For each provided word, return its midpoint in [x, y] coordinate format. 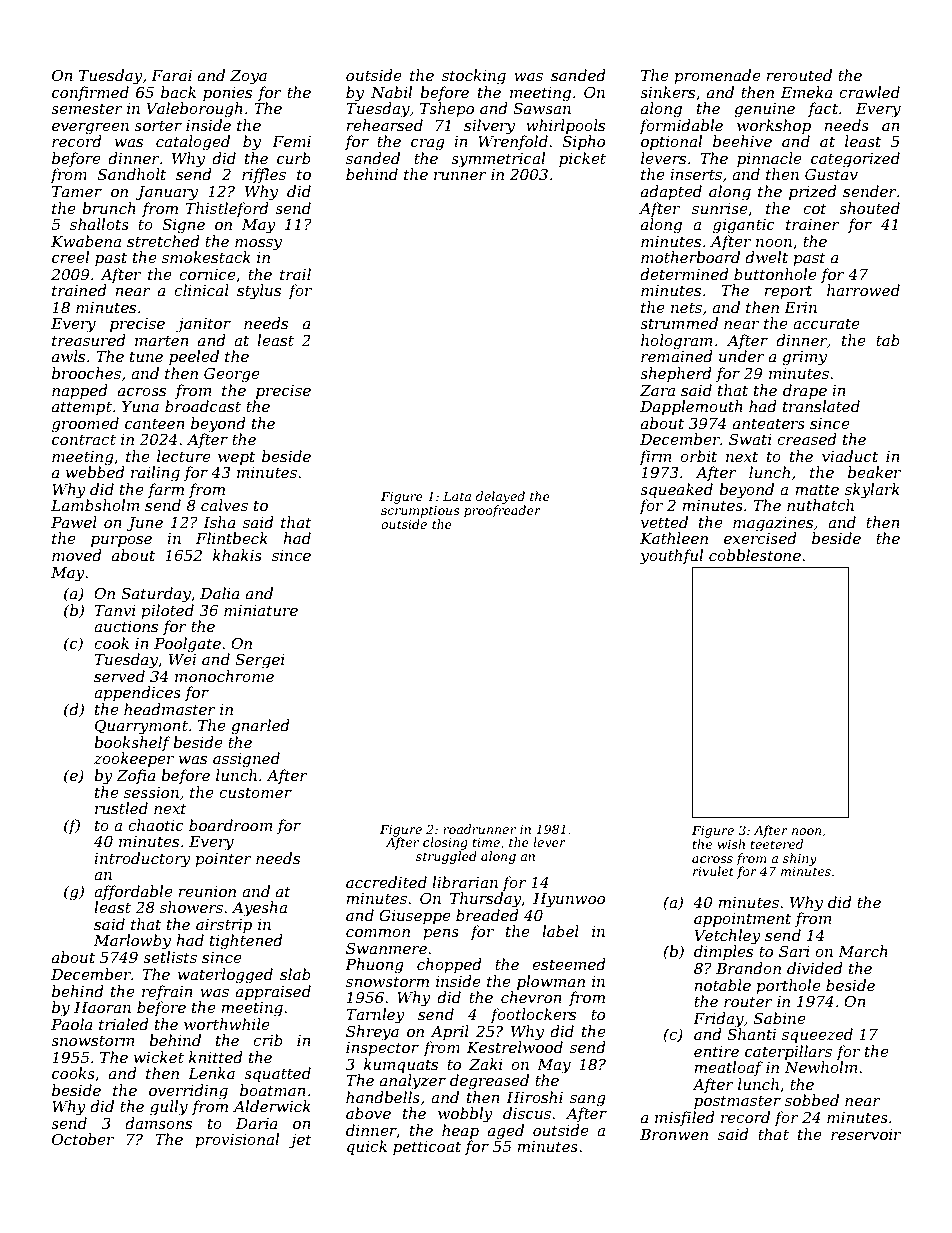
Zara [657, 390]
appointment [742, 920]
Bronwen [674, 1134]
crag [428, 145]
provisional [237, 1140]
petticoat [427, 1148]
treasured [89, 340]
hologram [677, 342]
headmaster [170, 709]
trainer [813, 224]
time [486, 842]
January [167, 193]
